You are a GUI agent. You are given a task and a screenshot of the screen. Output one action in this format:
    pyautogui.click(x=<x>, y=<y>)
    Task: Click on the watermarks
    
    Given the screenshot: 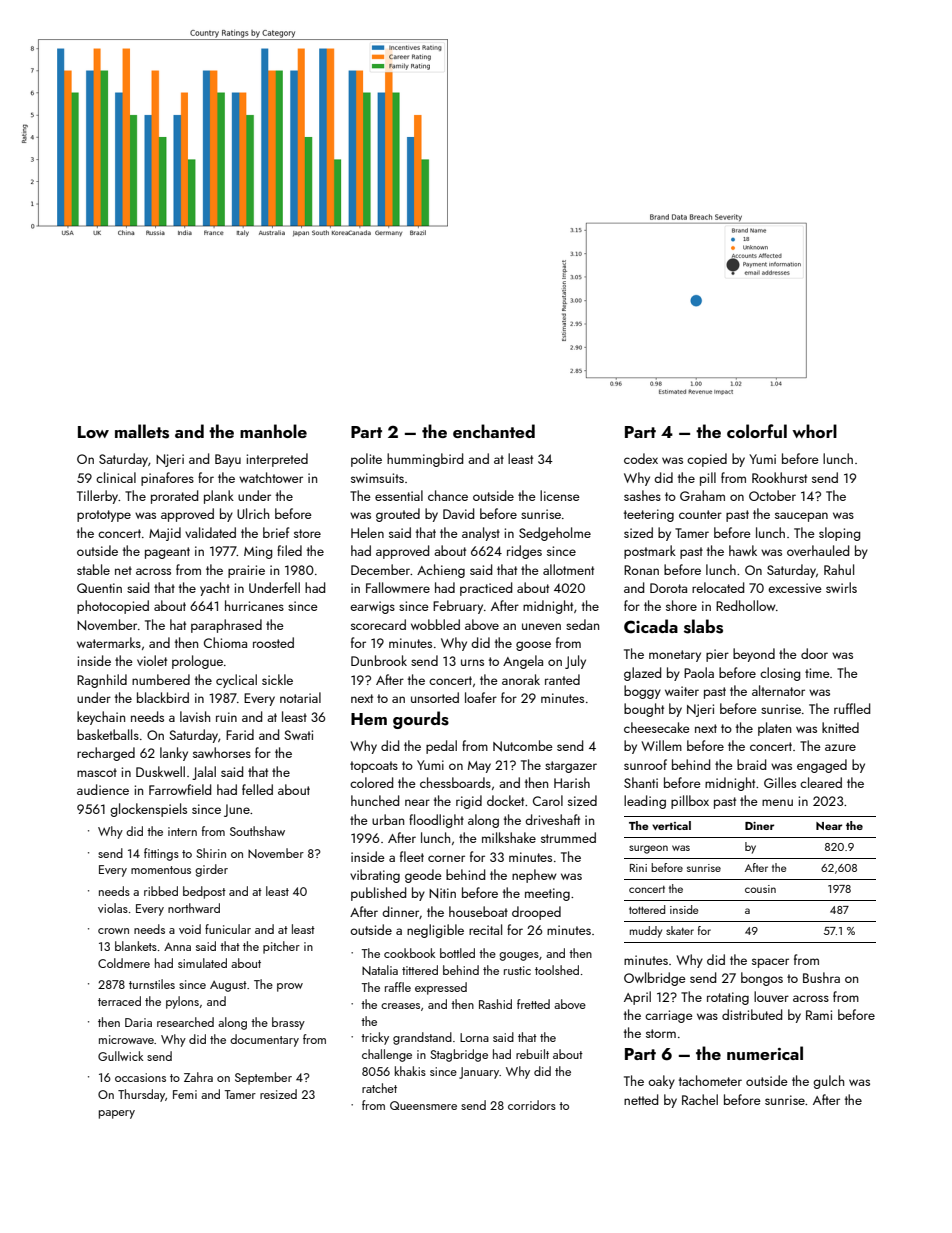 What is the action you would take?
    pyautogui.click(x=109, y=642)
